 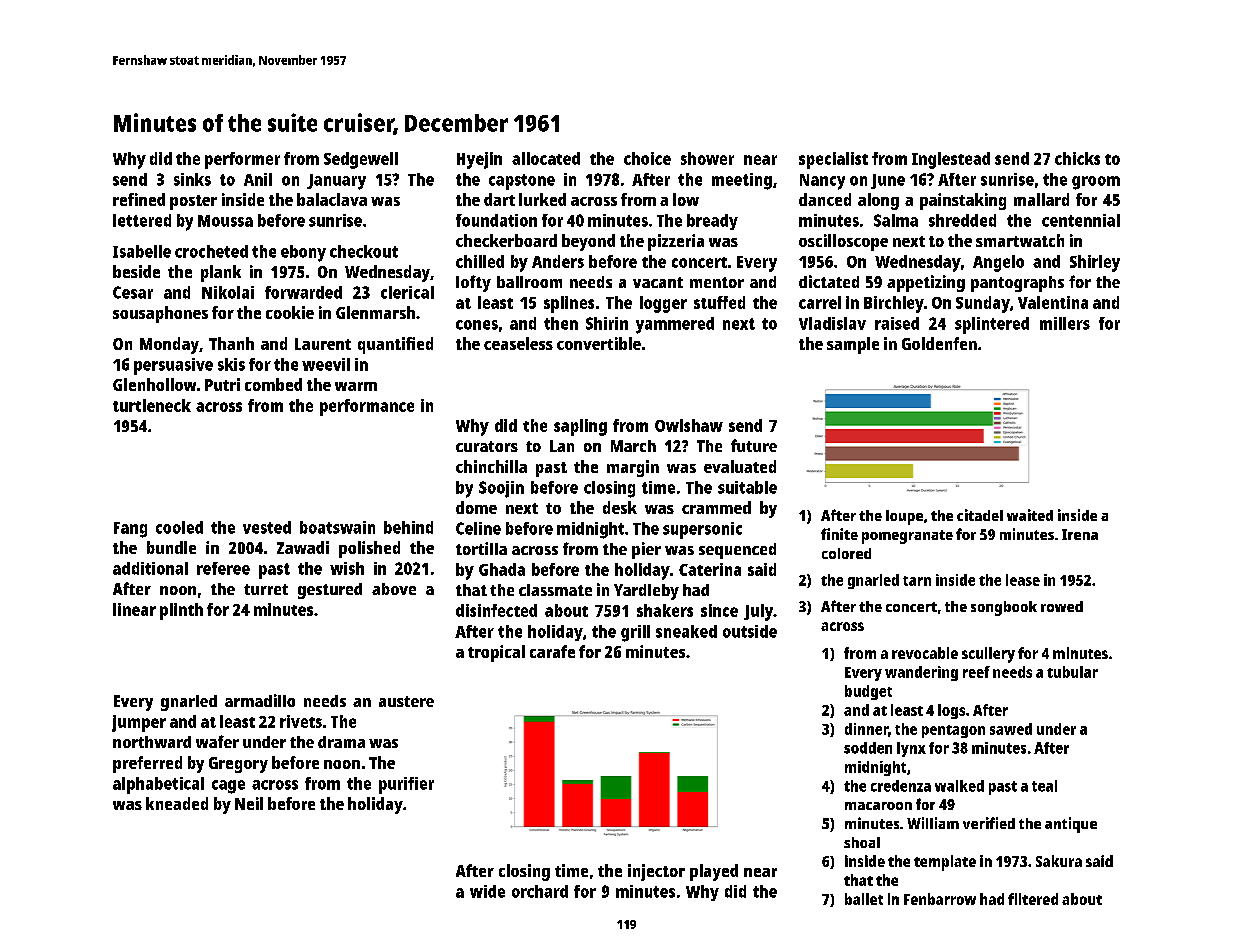 I want to click on Valentina, so click(x=1053, y=302).
